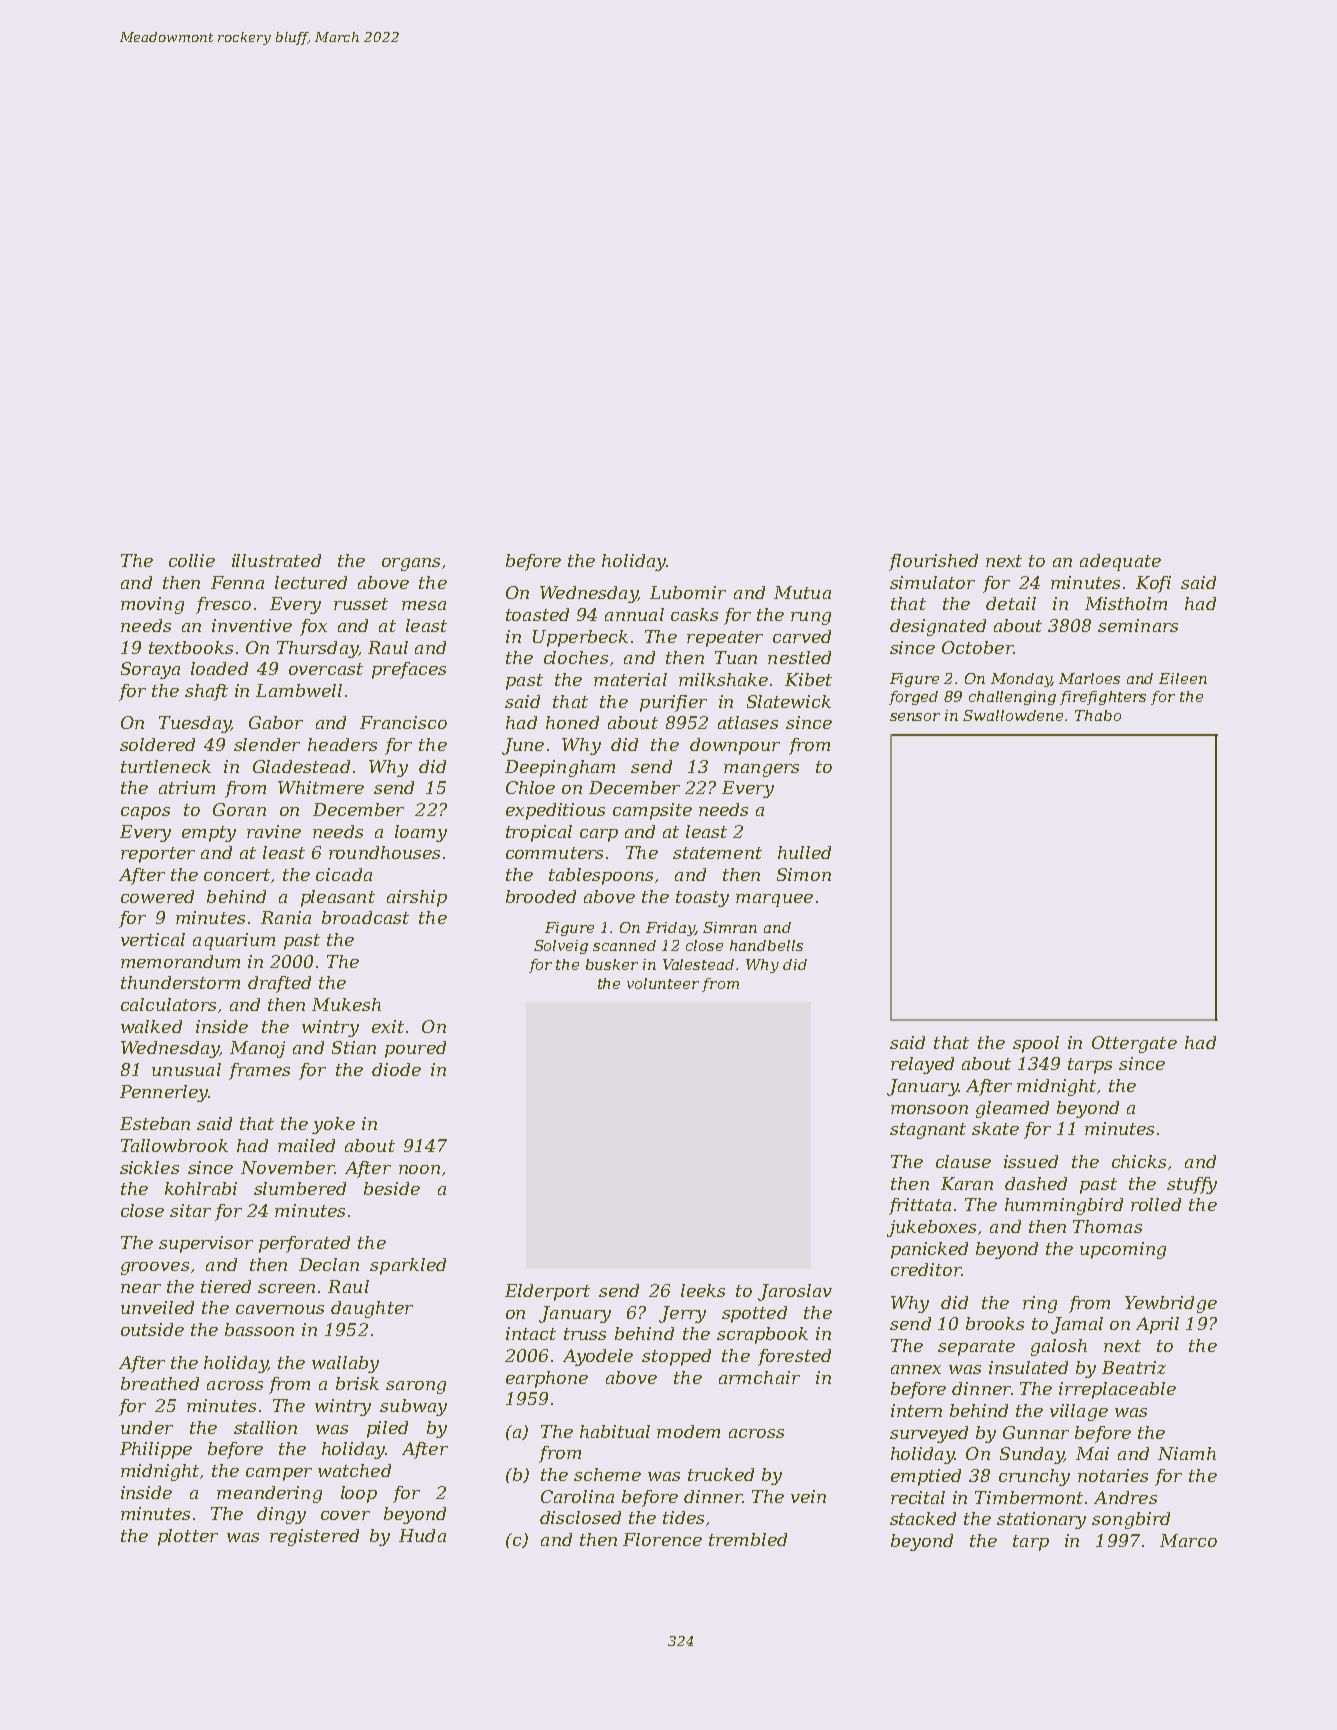 The width and height of the screenshot is (1337, 1730). What do you see at coordinates (694, 614) in the screenshot?
I see `casks` at bounding box center [694, 614].
